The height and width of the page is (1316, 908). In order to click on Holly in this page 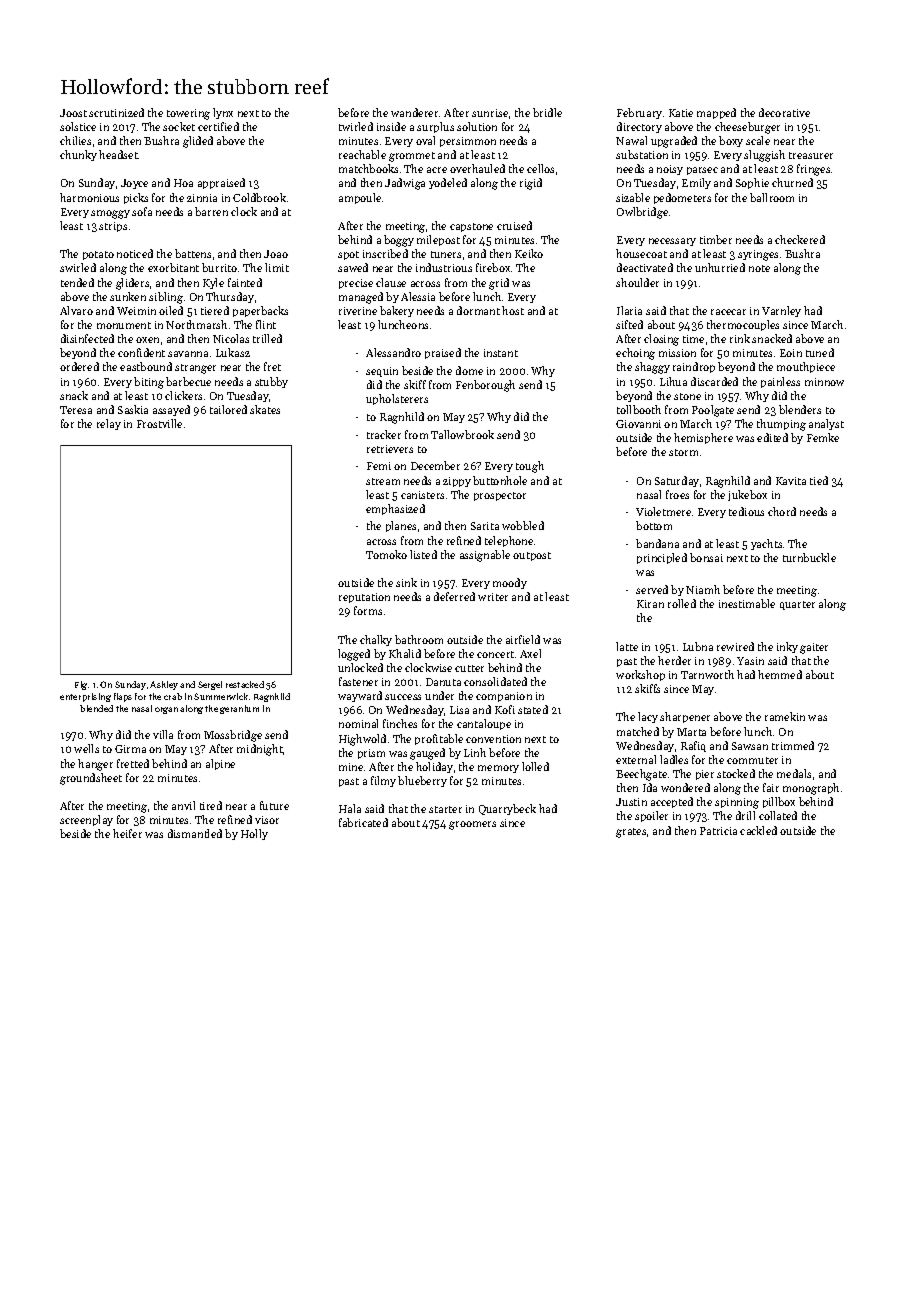, I will do `click(254, 834)`.
